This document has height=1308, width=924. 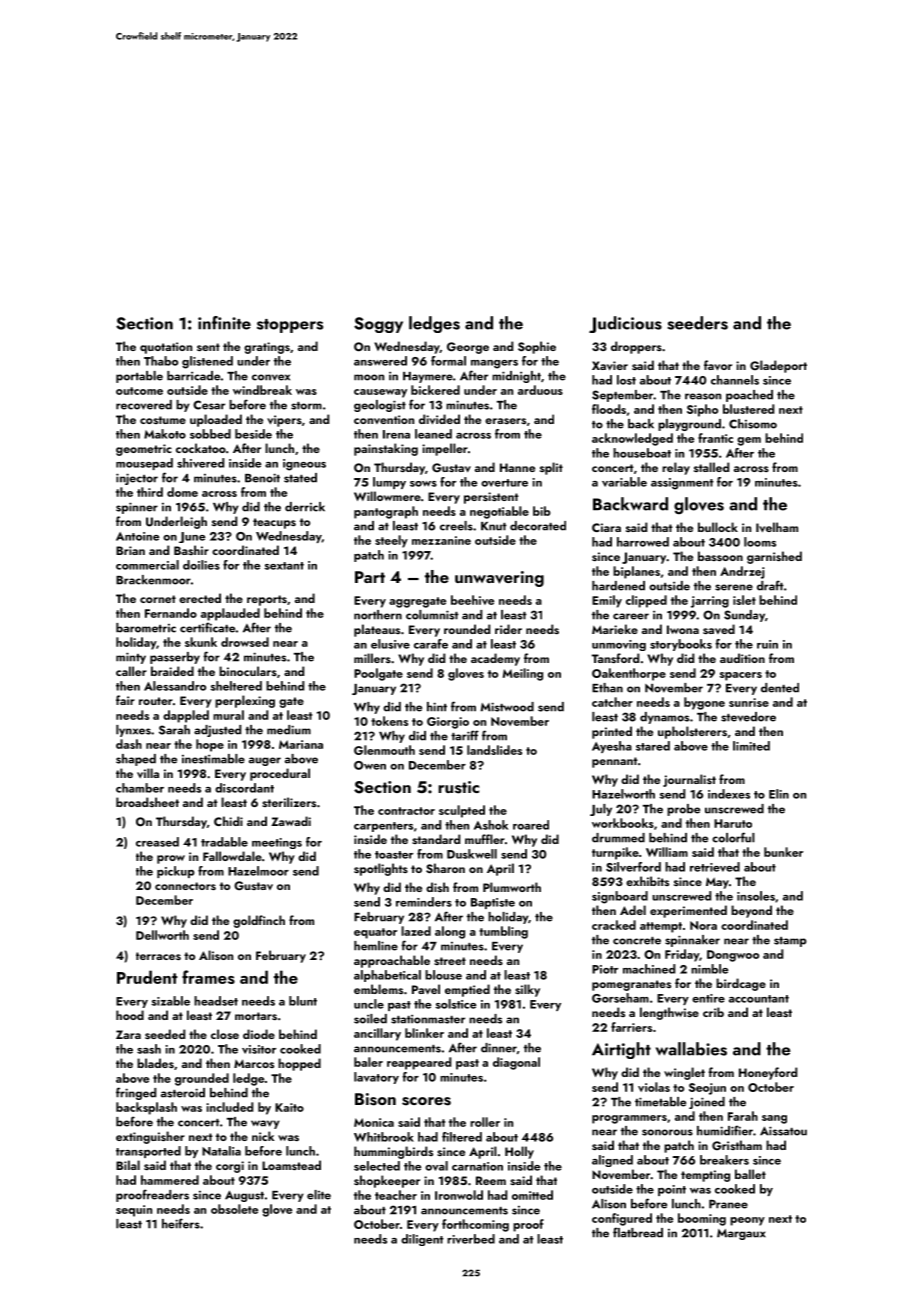 I want to click on Duskwell, so click(x=472, y=854).
